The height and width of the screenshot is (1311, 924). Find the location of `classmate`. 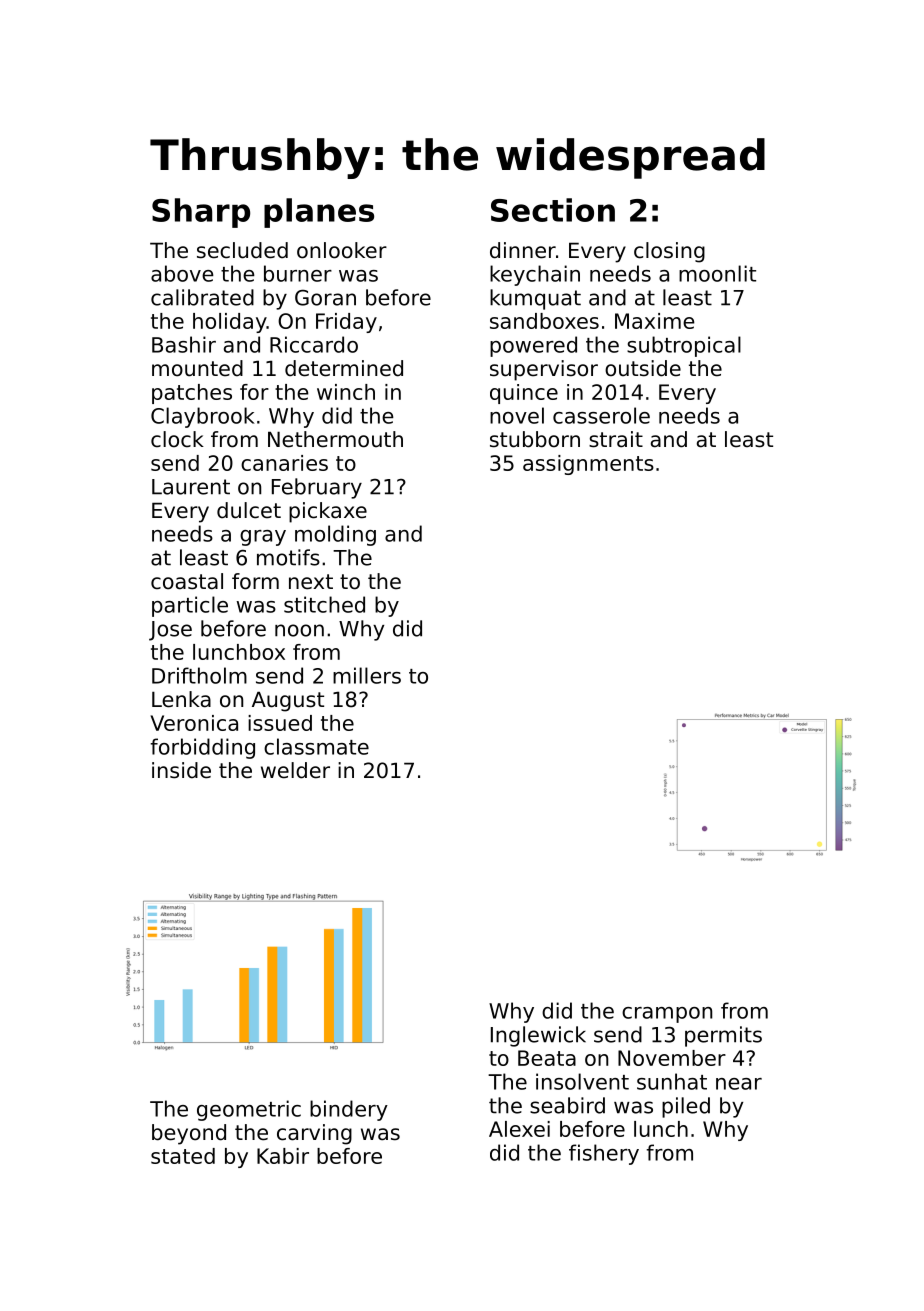

classmate is located at coordinates (316, 746).
